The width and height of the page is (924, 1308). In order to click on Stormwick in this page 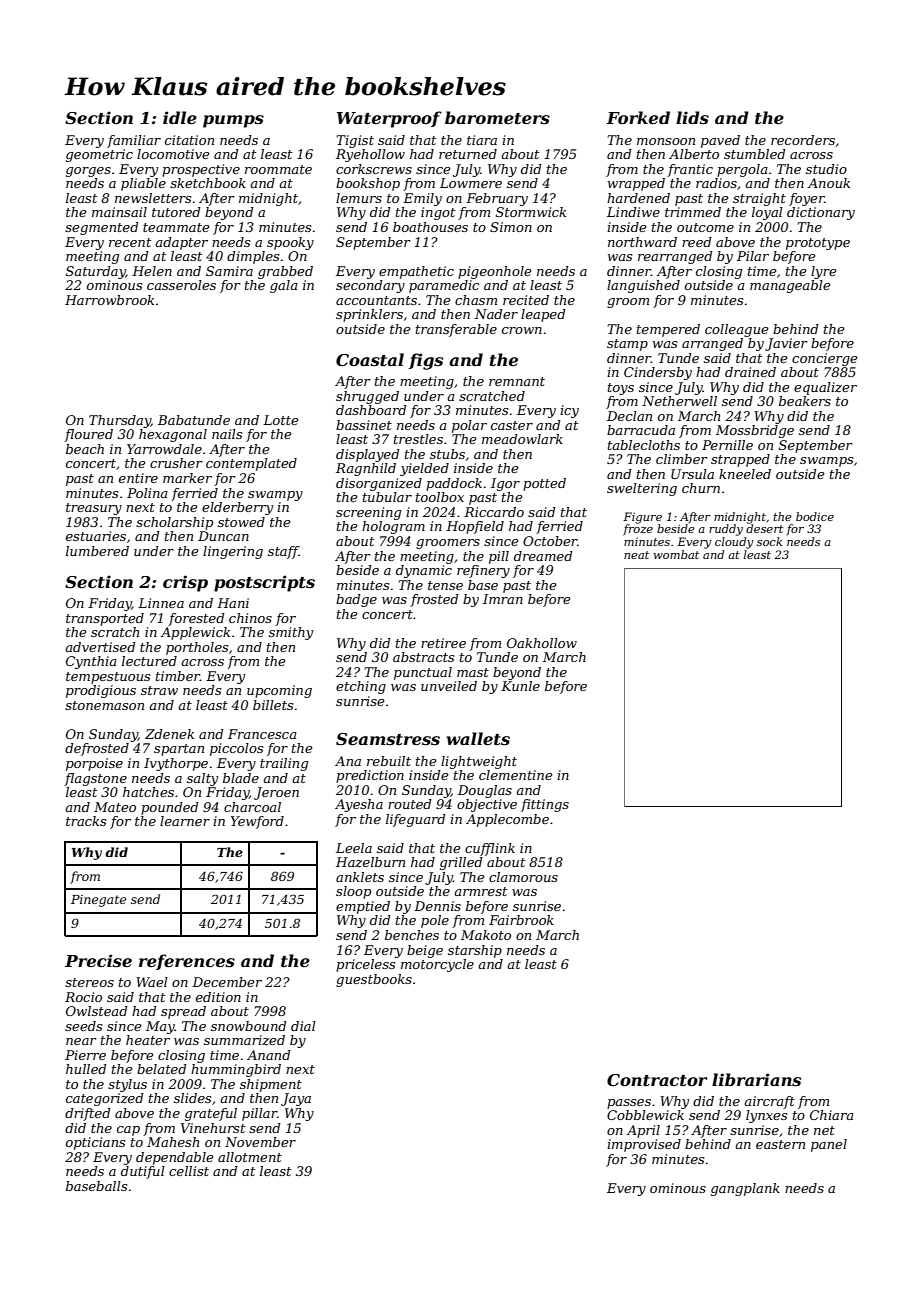, I will do `click(531, 212)`.
